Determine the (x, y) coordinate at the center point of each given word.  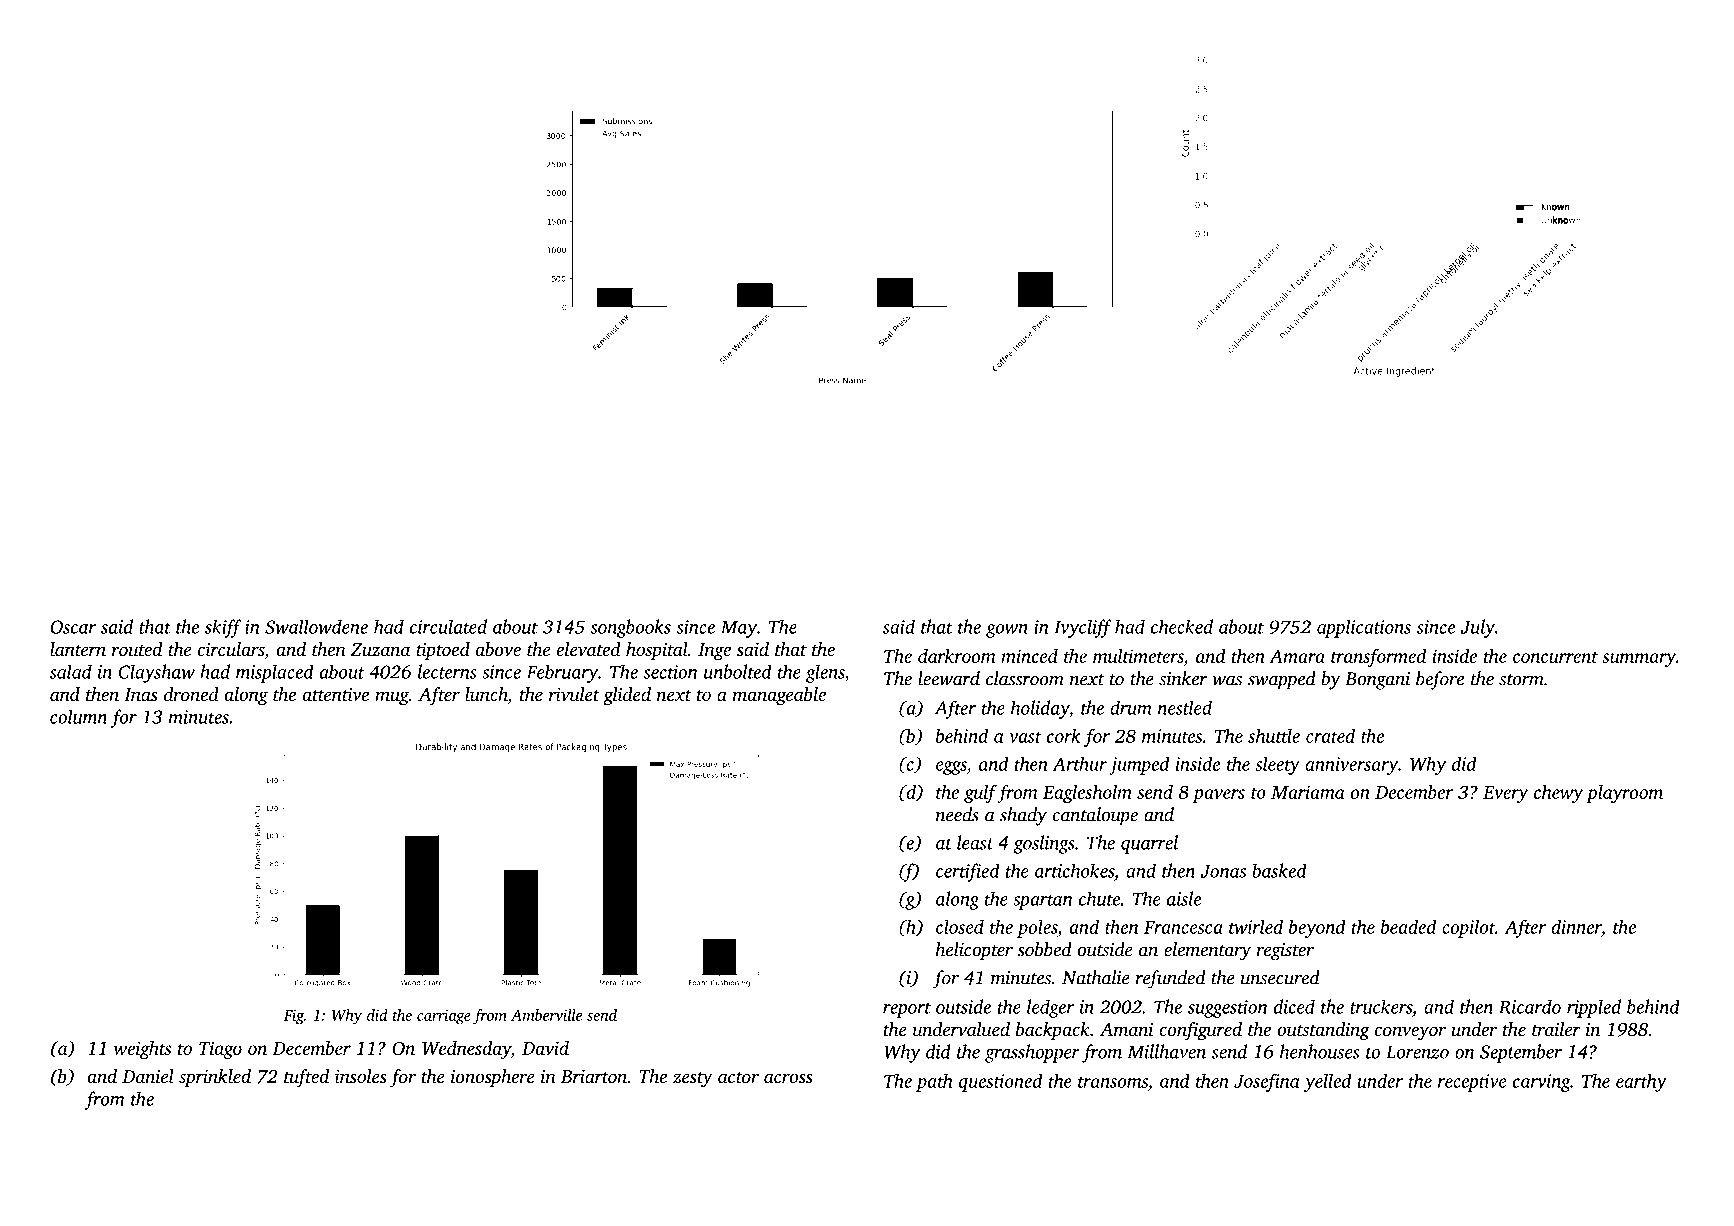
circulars (231, 649)
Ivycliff (1083, 628)
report (907, 1010)
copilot (1468, 928)
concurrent (1555, 657)
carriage (444, 1017)
